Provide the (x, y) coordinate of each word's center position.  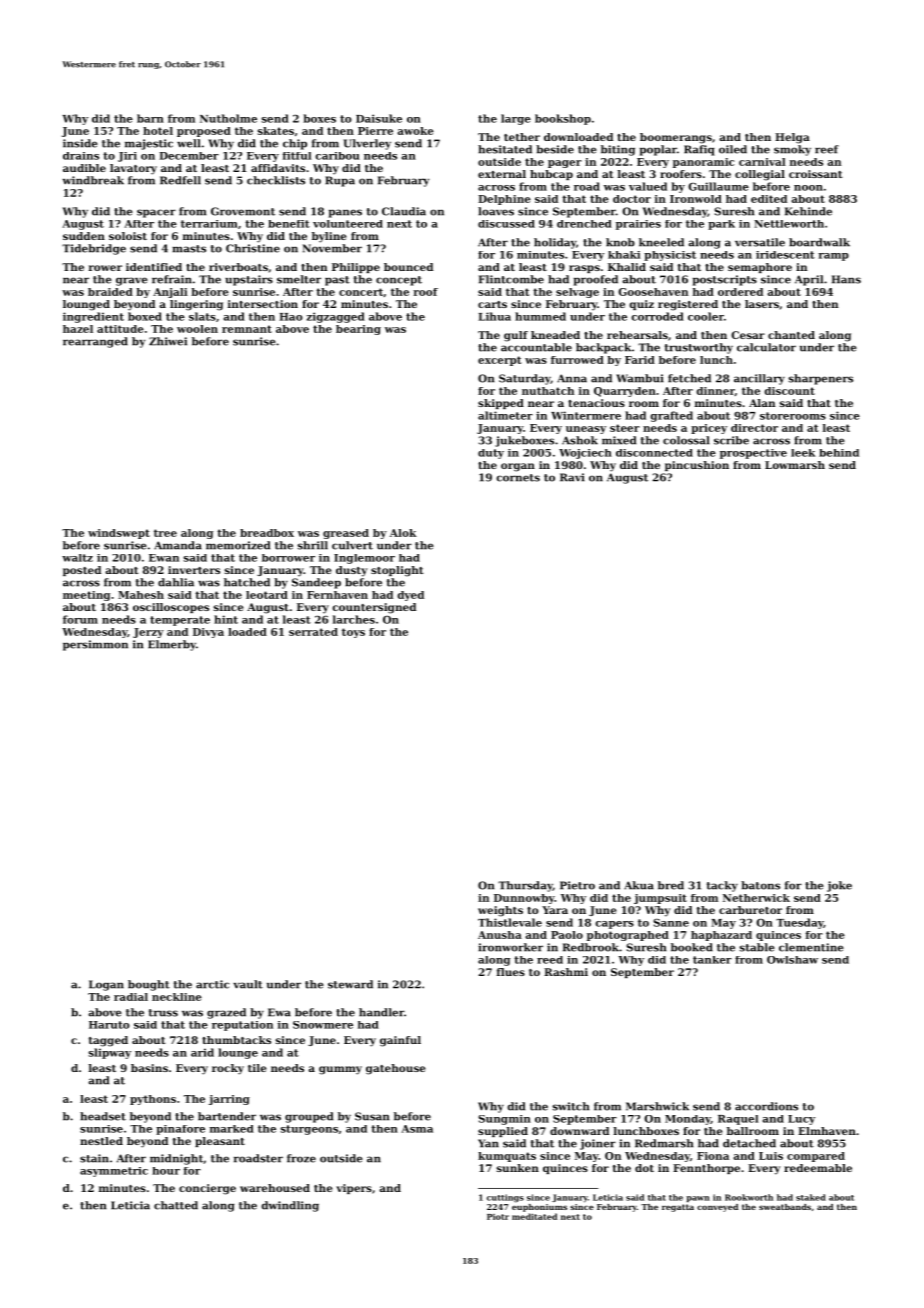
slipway (109, 1053)
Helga (792, 138)
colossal (686, 440)
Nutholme (228, 118)
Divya (208, 633)
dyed (411, 596)
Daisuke (379, 118)
